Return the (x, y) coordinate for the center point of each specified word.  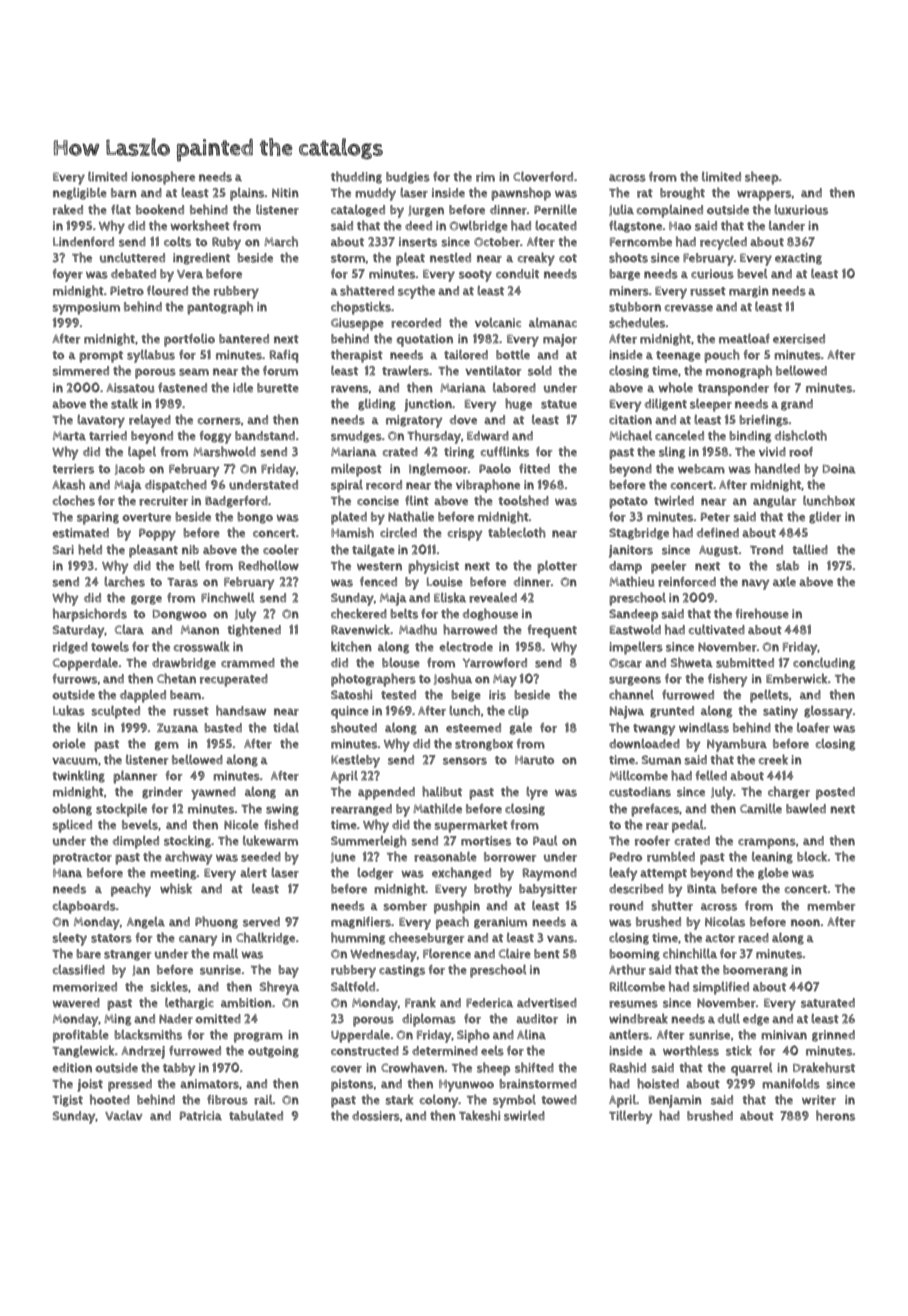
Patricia (201, 1116)
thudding (356, 177)
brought (682, 193)
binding (750, 437)
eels (492, 1050)
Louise (445, 582)
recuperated (234, 680)
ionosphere (163, 178)
